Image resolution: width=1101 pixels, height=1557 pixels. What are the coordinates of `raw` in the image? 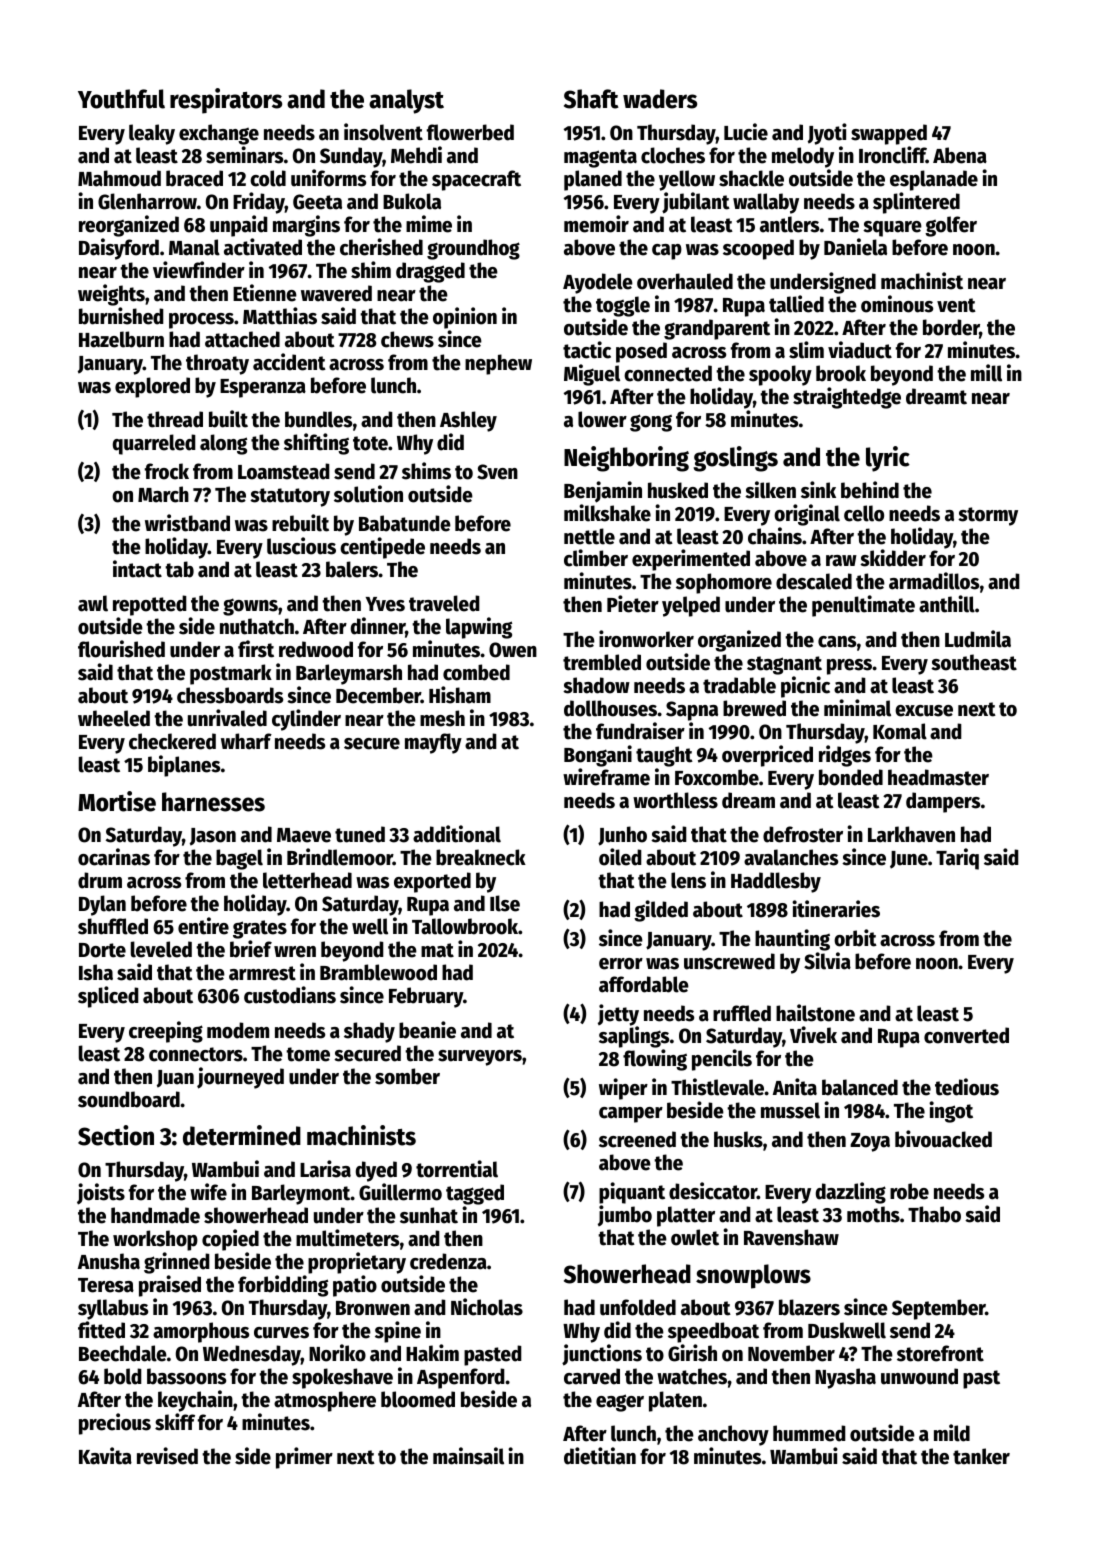 It's located at (841, 561).
